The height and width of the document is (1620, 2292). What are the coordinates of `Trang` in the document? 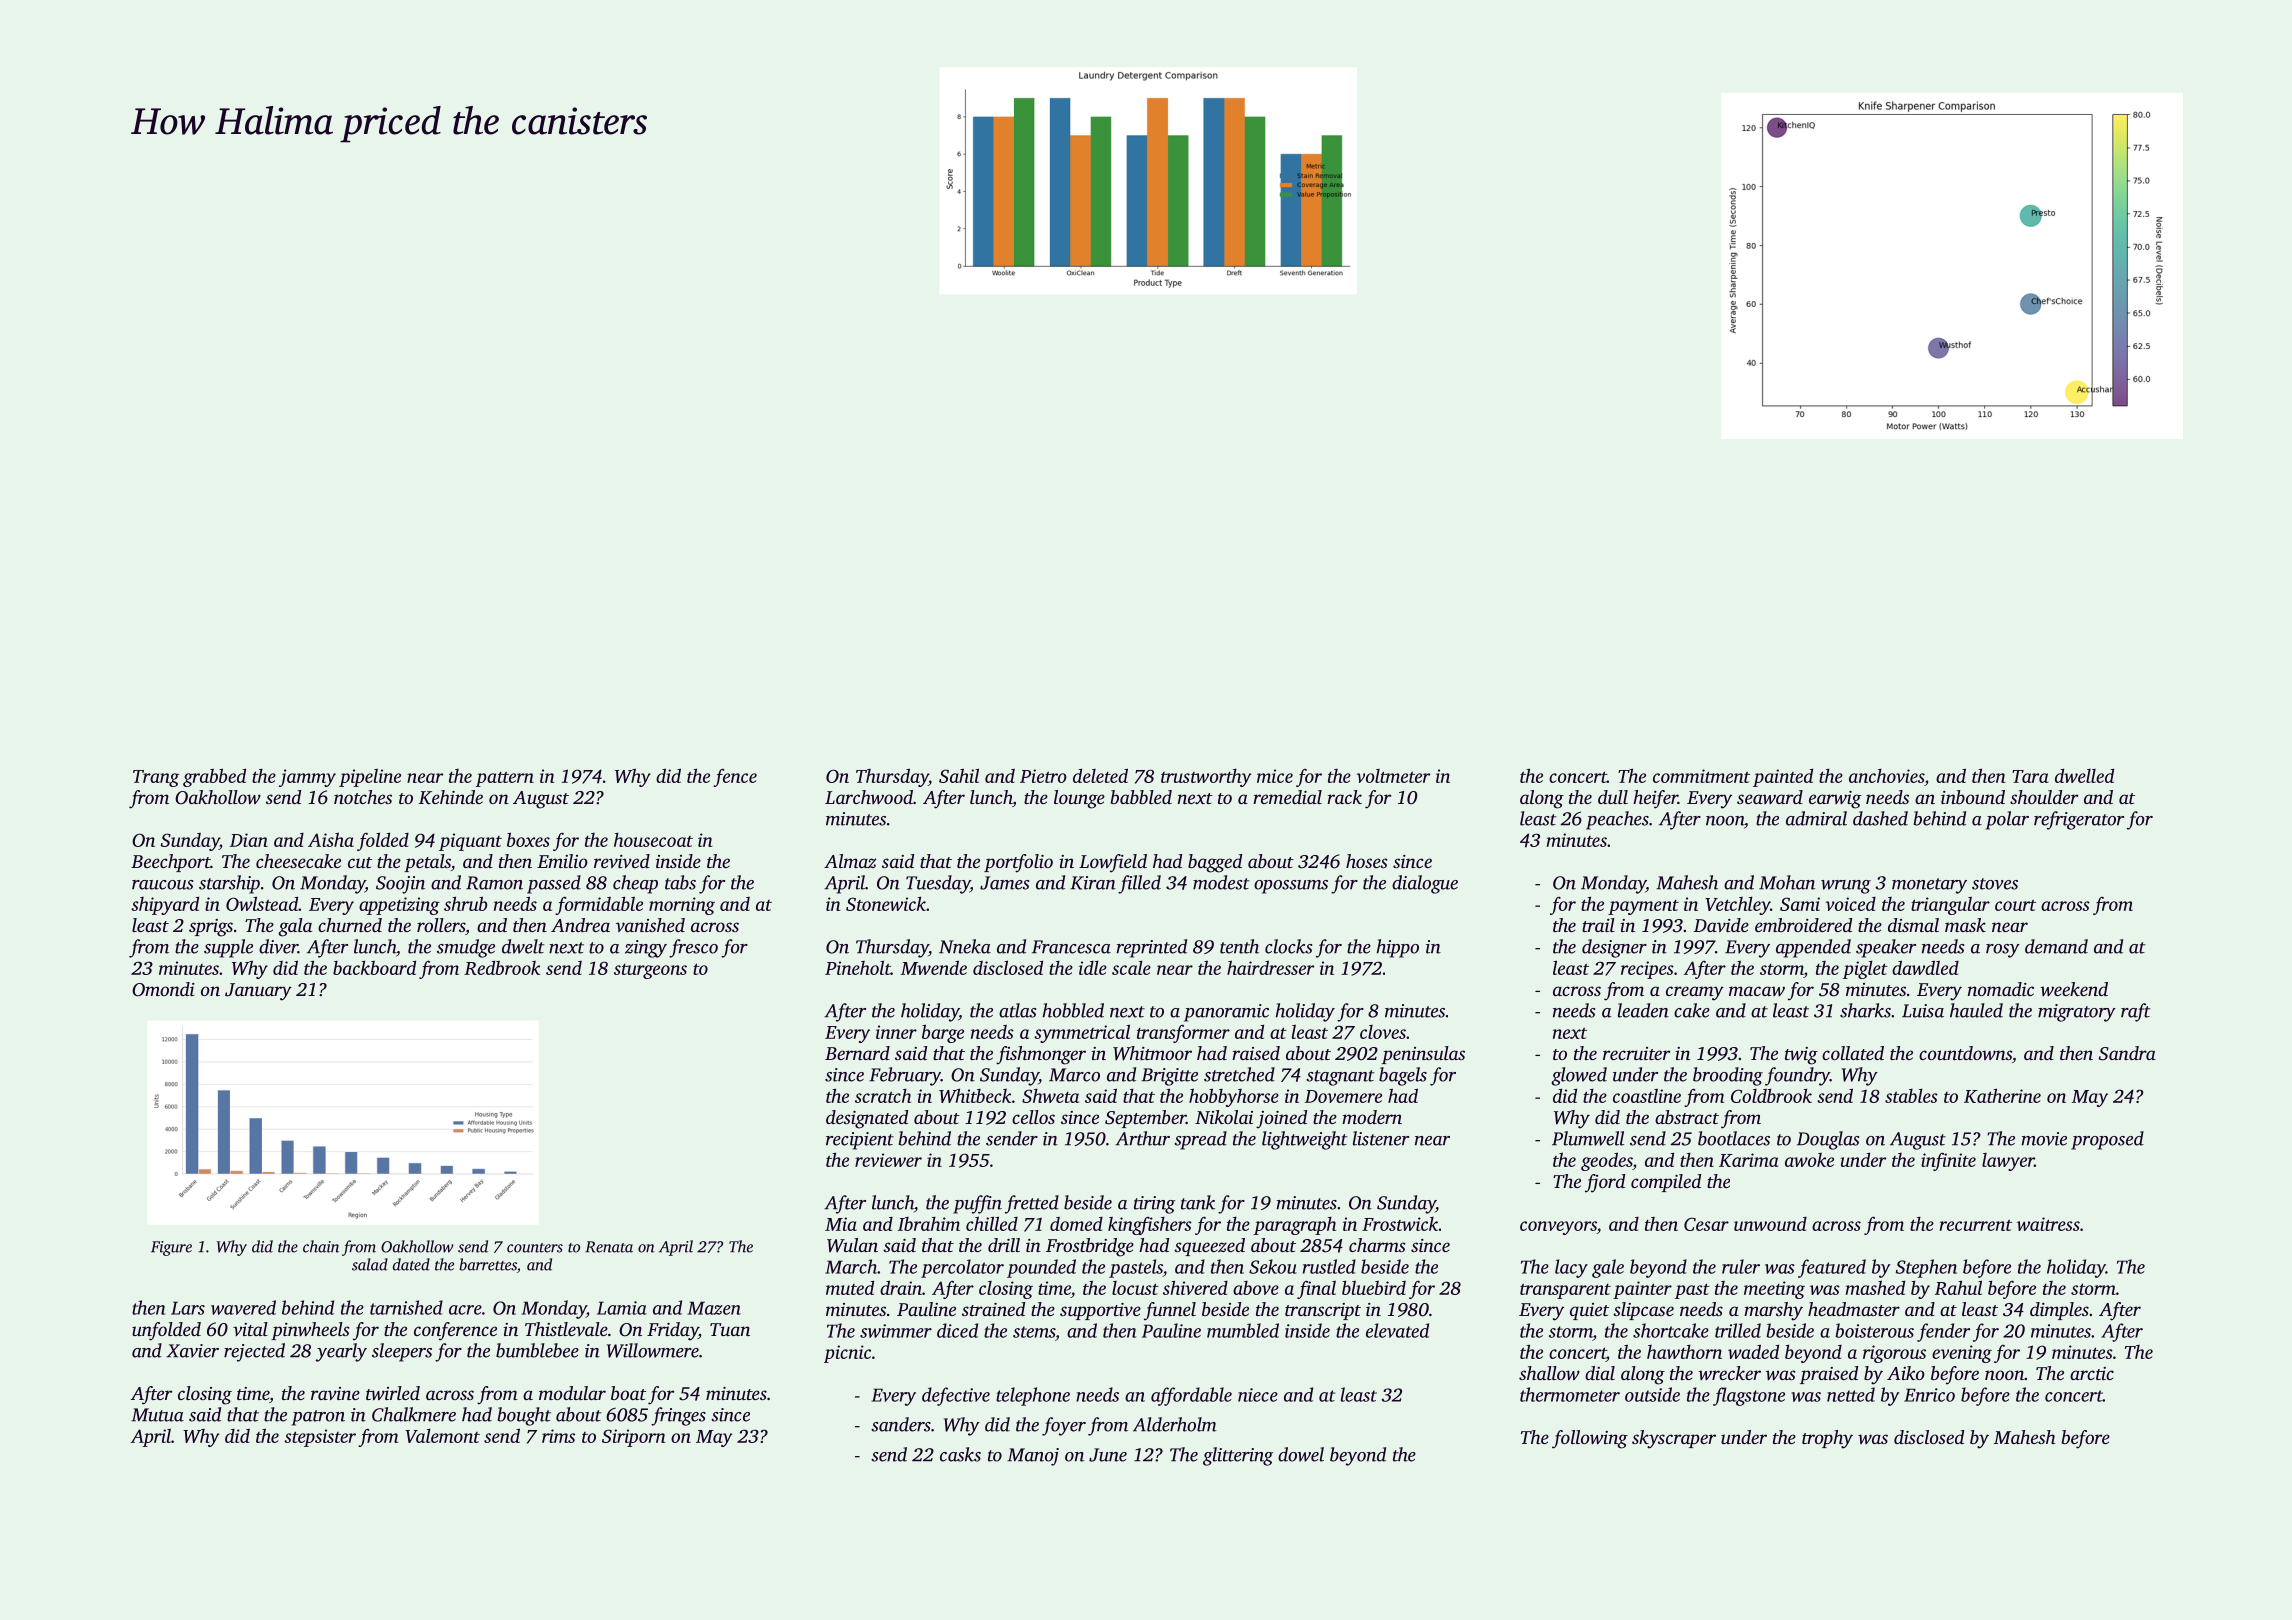 It's located at (156, 778).
